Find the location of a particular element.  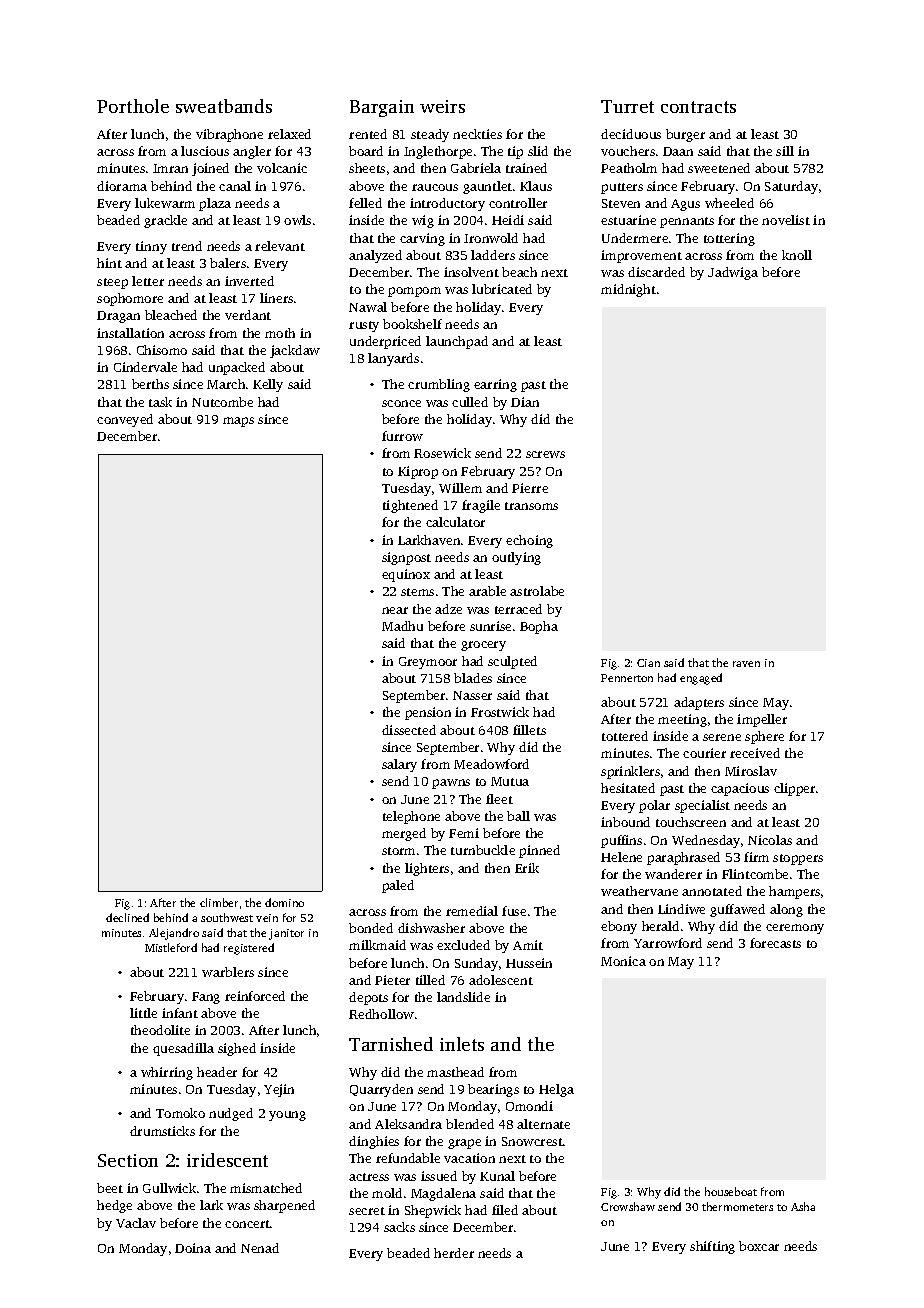

tightened is located at coordinates (410, 506).
